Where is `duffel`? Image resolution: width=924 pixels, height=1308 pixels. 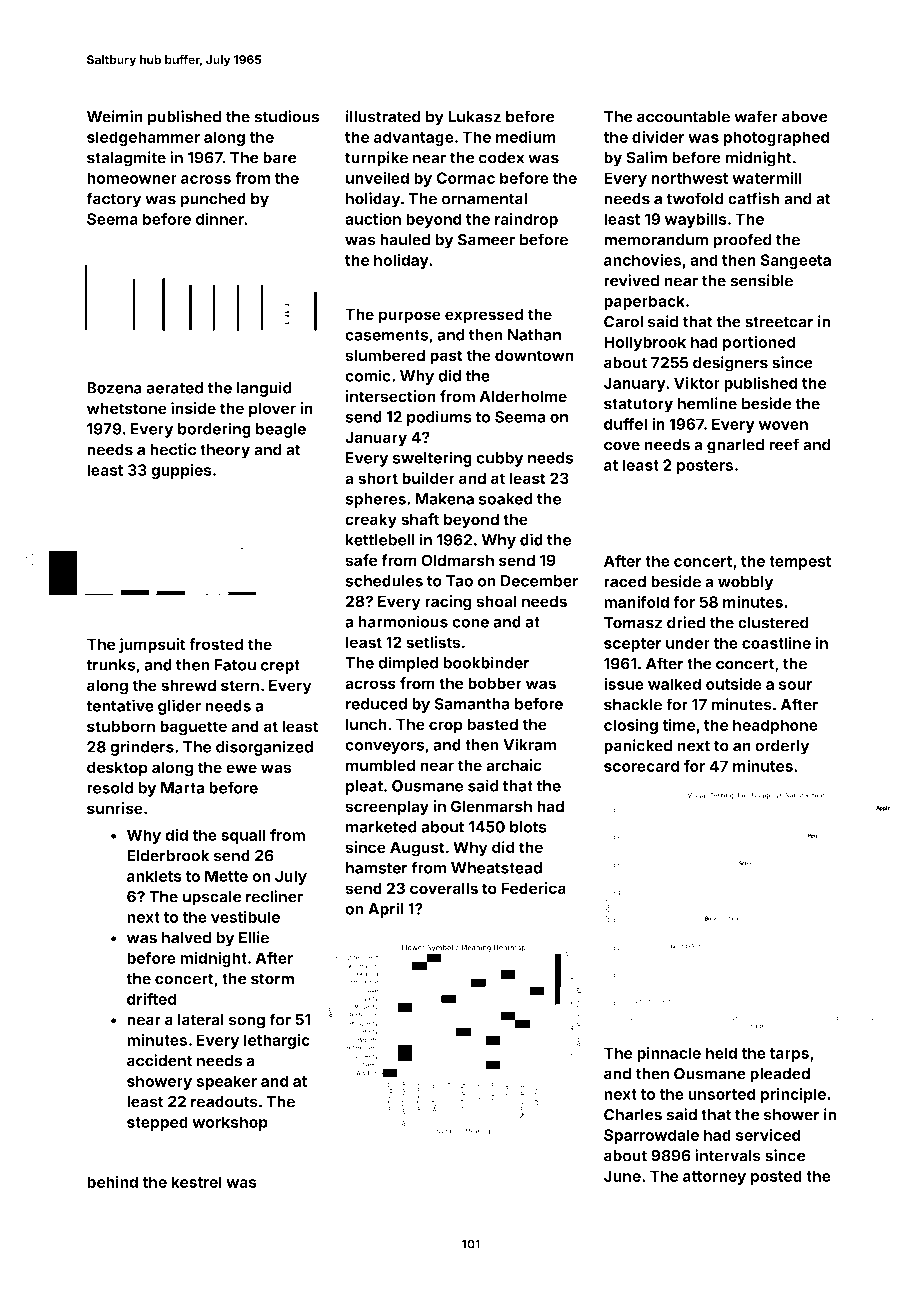 duffel is located at coordinates (625, 424).
